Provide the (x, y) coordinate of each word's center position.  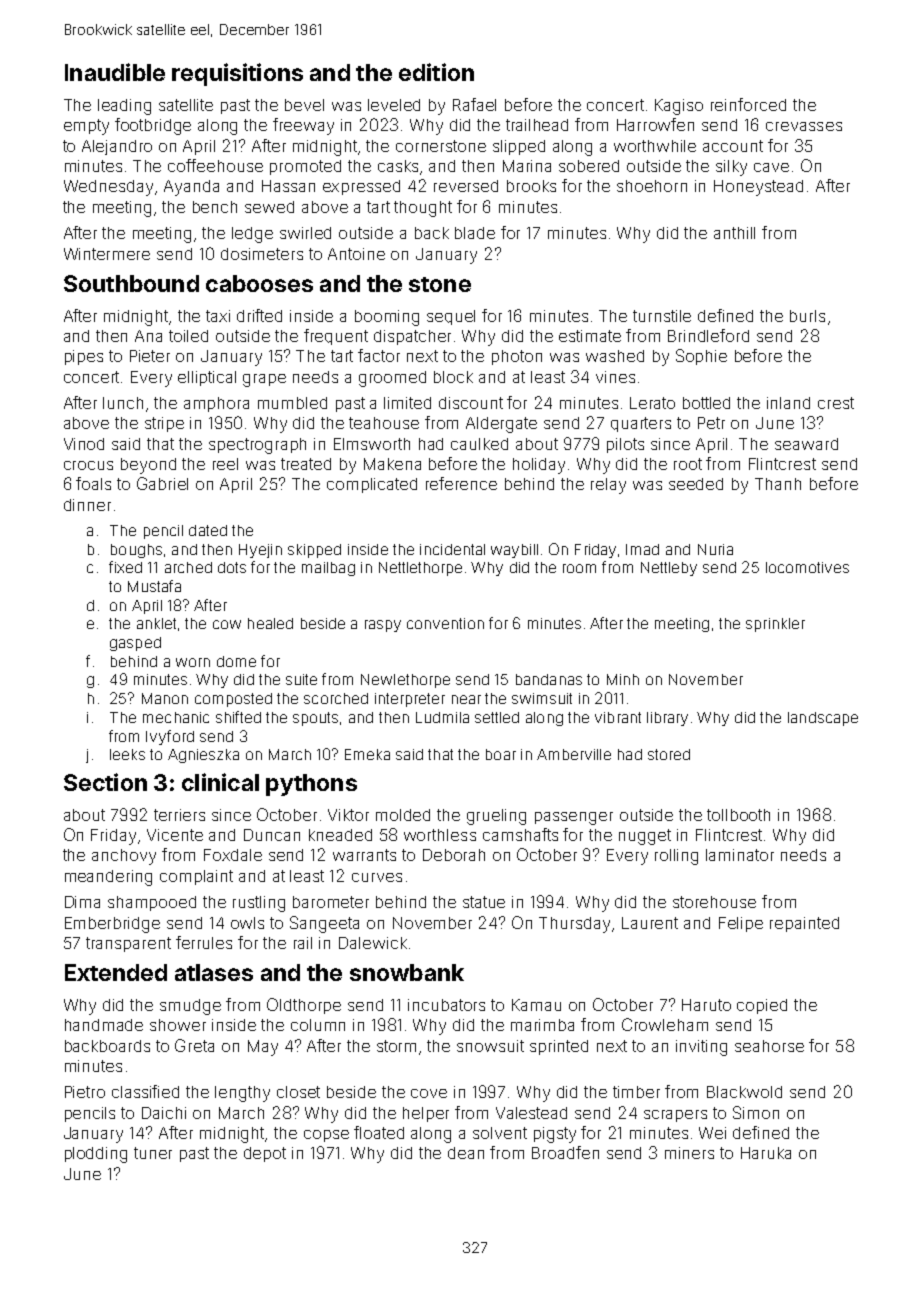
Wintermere (107, 254)
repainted (804, 924)
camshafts (520, 834)
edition (436, 72)
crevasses (804, 126)
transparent (128, 944)
